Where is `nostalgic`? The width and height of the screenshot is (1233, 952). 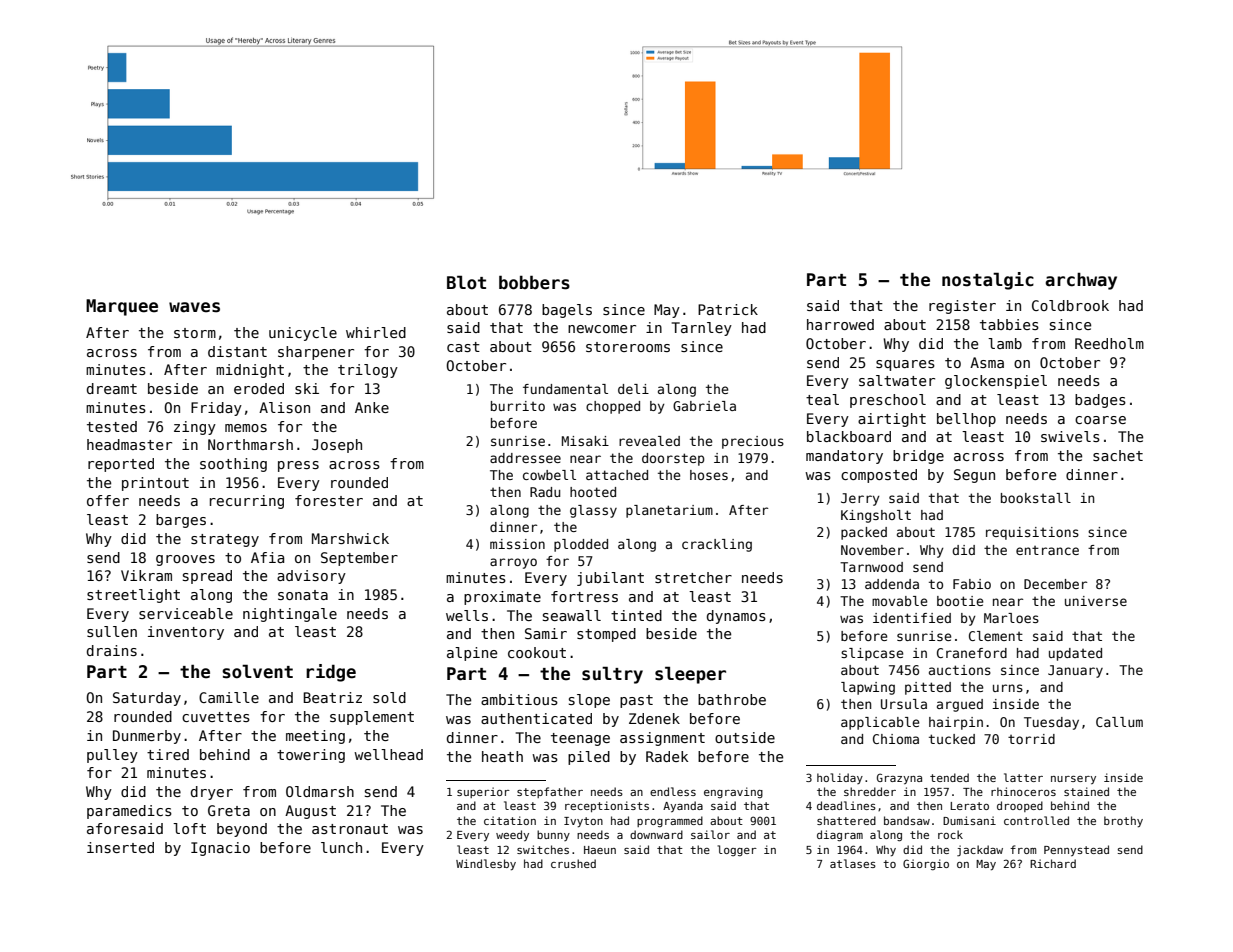
nostalgic is located at coordinates (988, 281).
